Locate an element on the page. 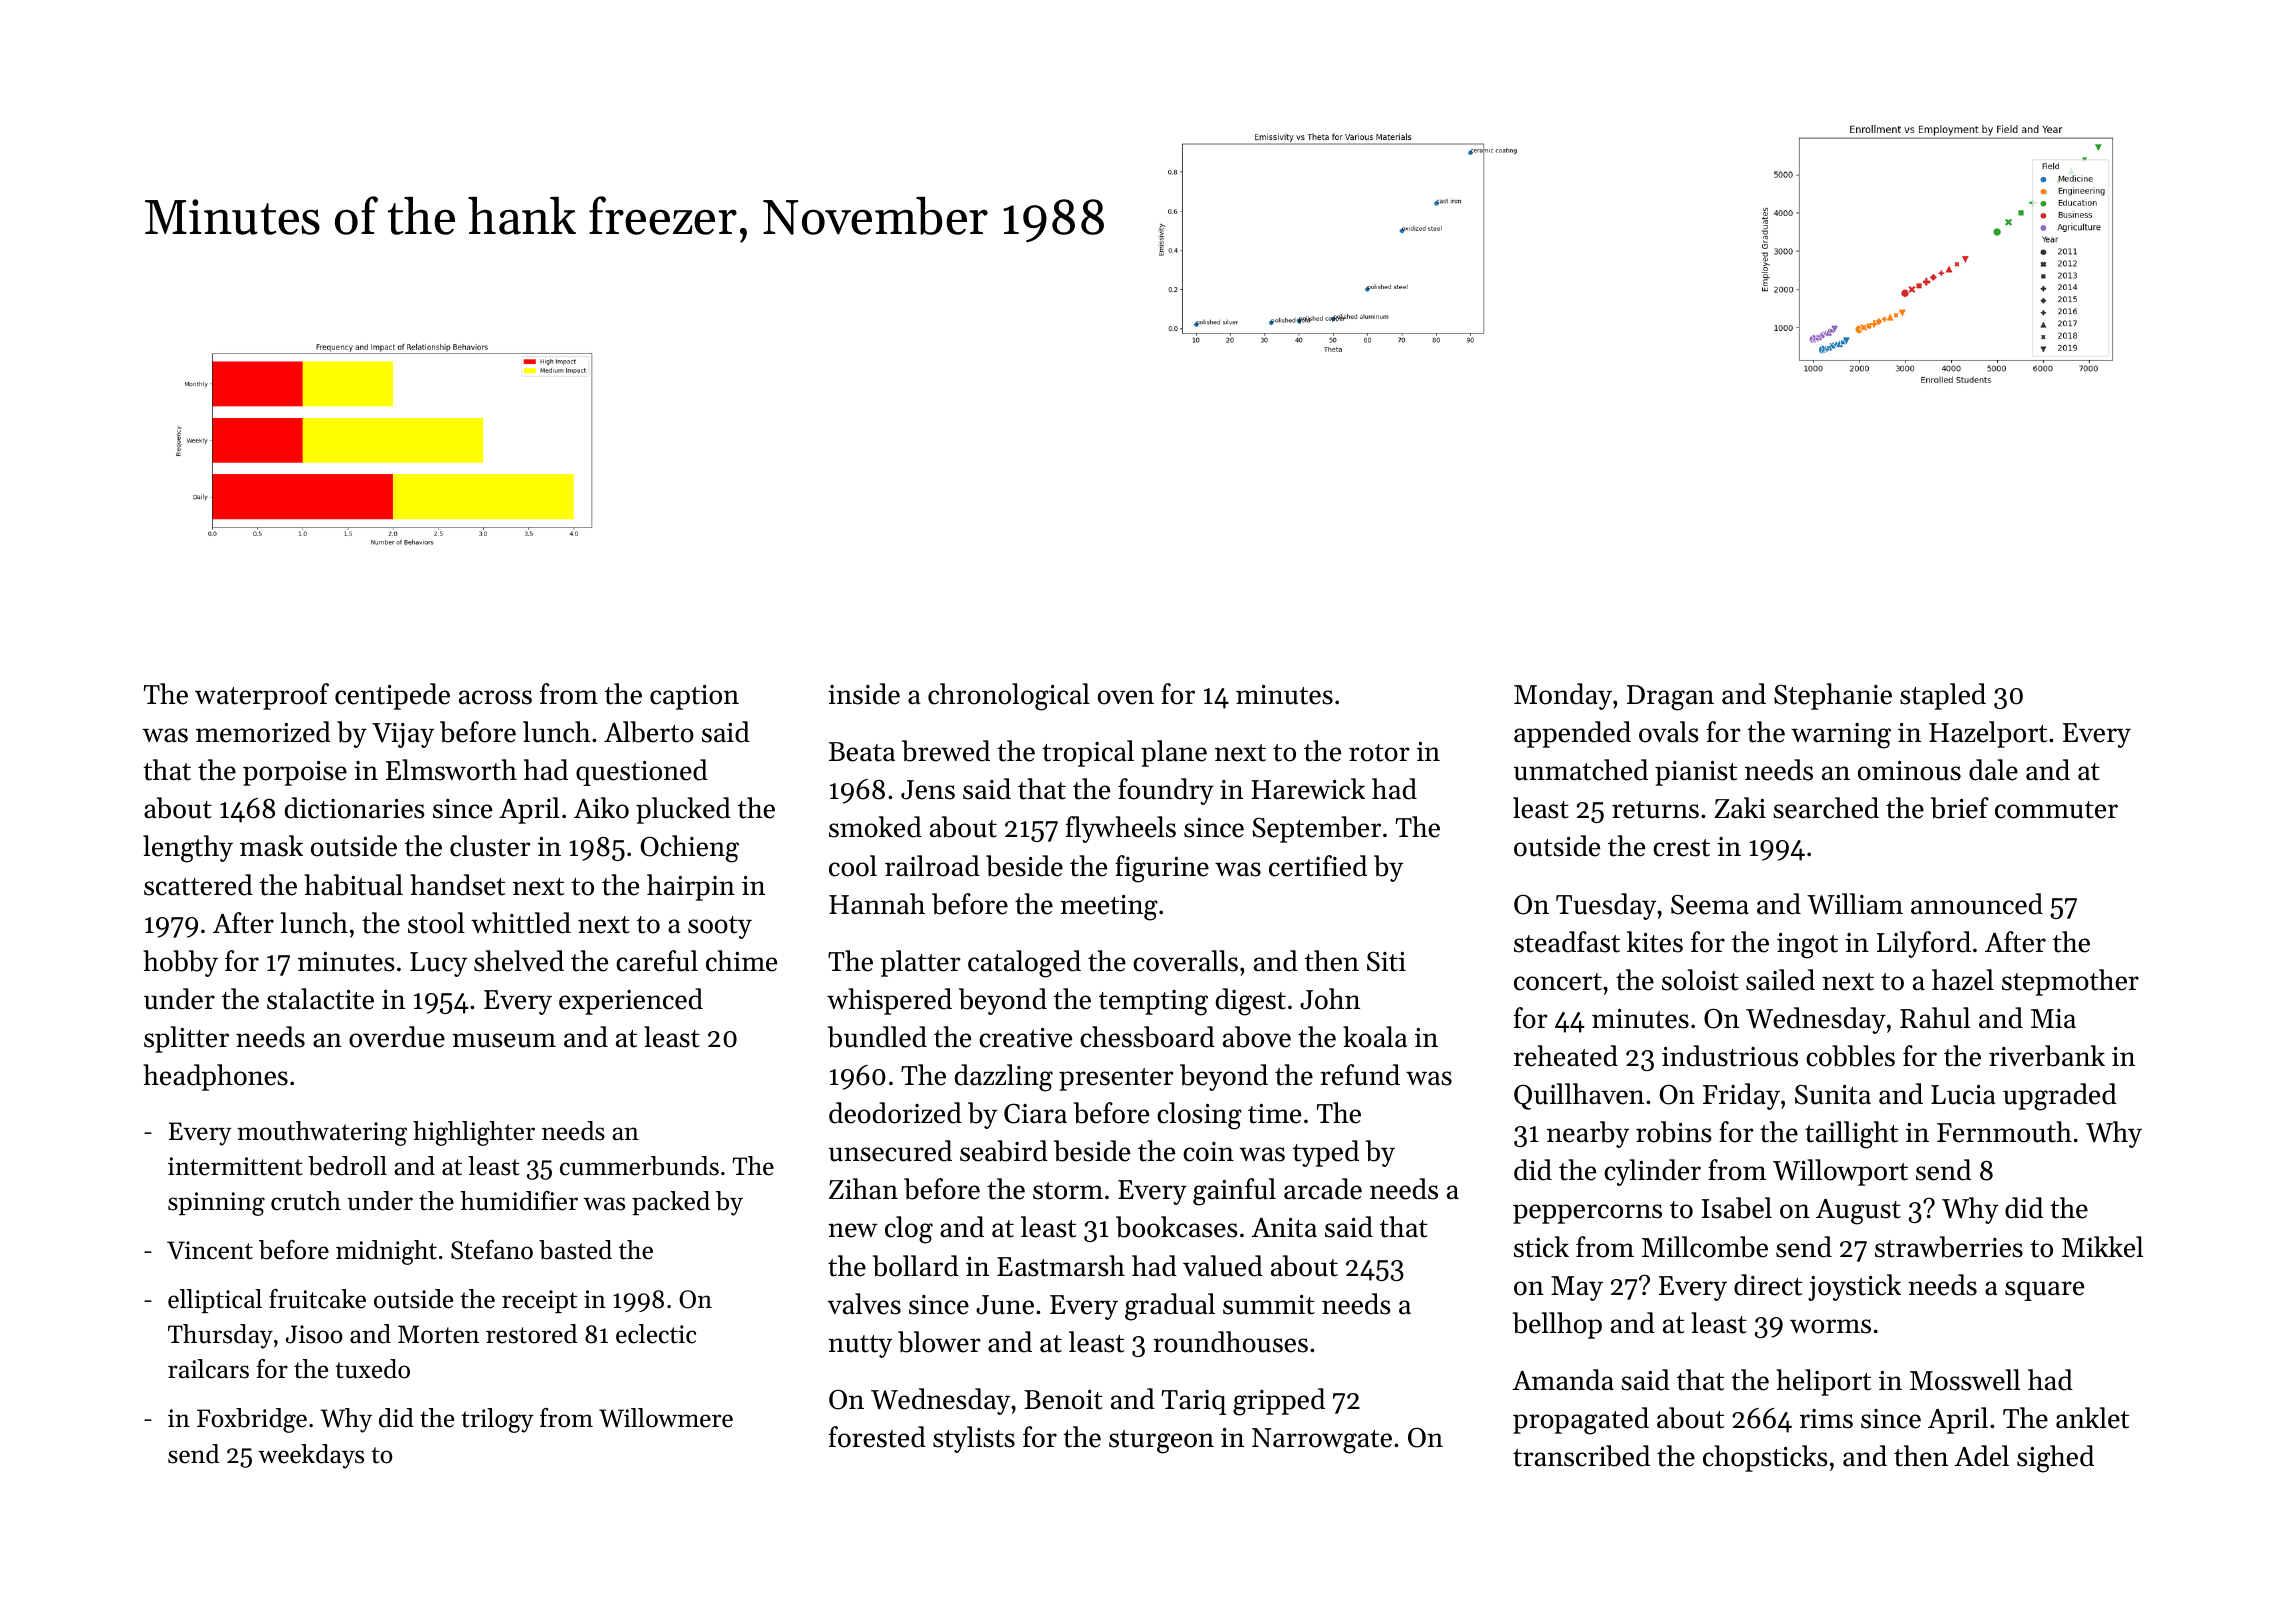 Image resolution: width=2292 pixels, height=1620 pixels. stapled is located at coordinates (1943, 696).
